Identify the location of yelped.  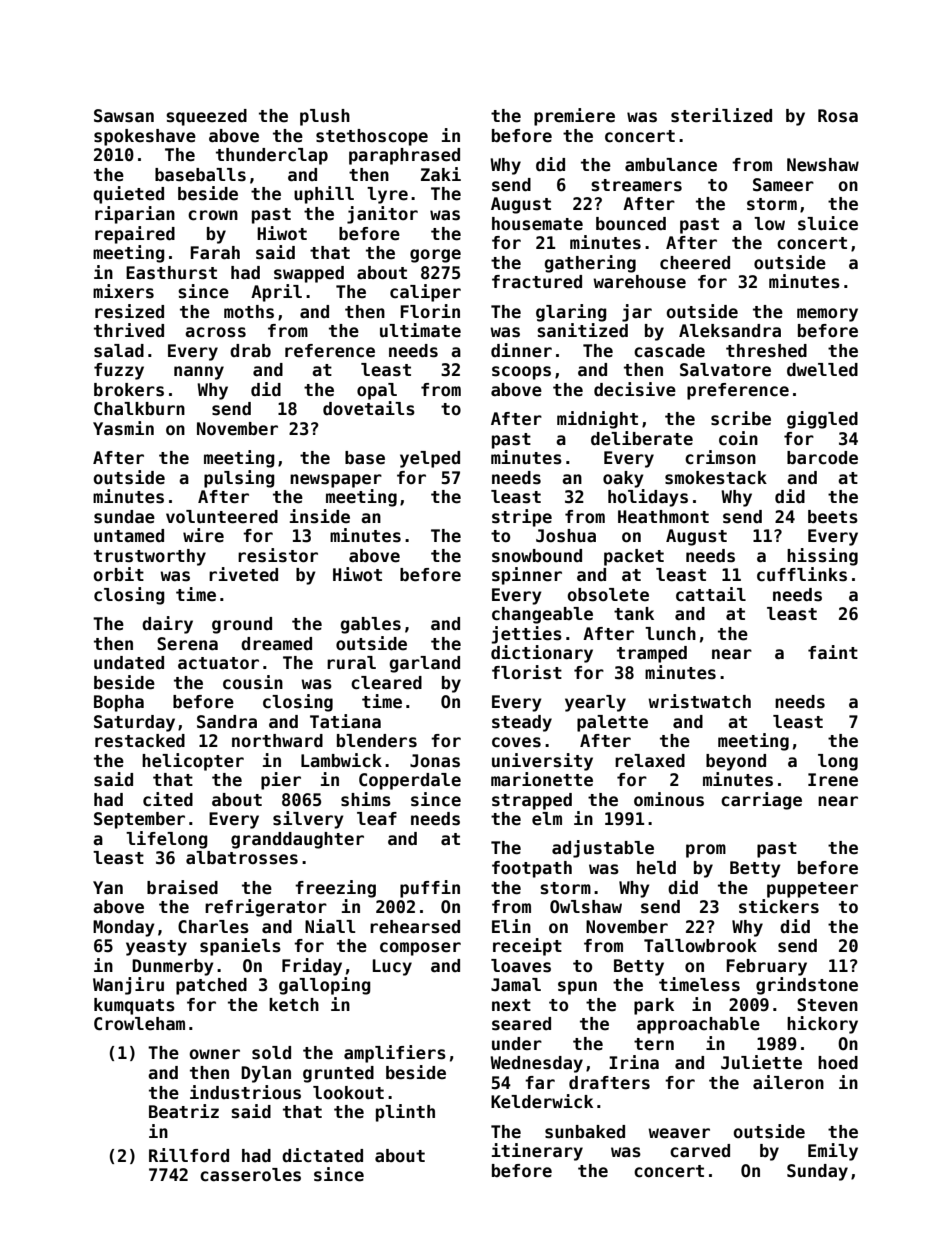
(430, 459).
